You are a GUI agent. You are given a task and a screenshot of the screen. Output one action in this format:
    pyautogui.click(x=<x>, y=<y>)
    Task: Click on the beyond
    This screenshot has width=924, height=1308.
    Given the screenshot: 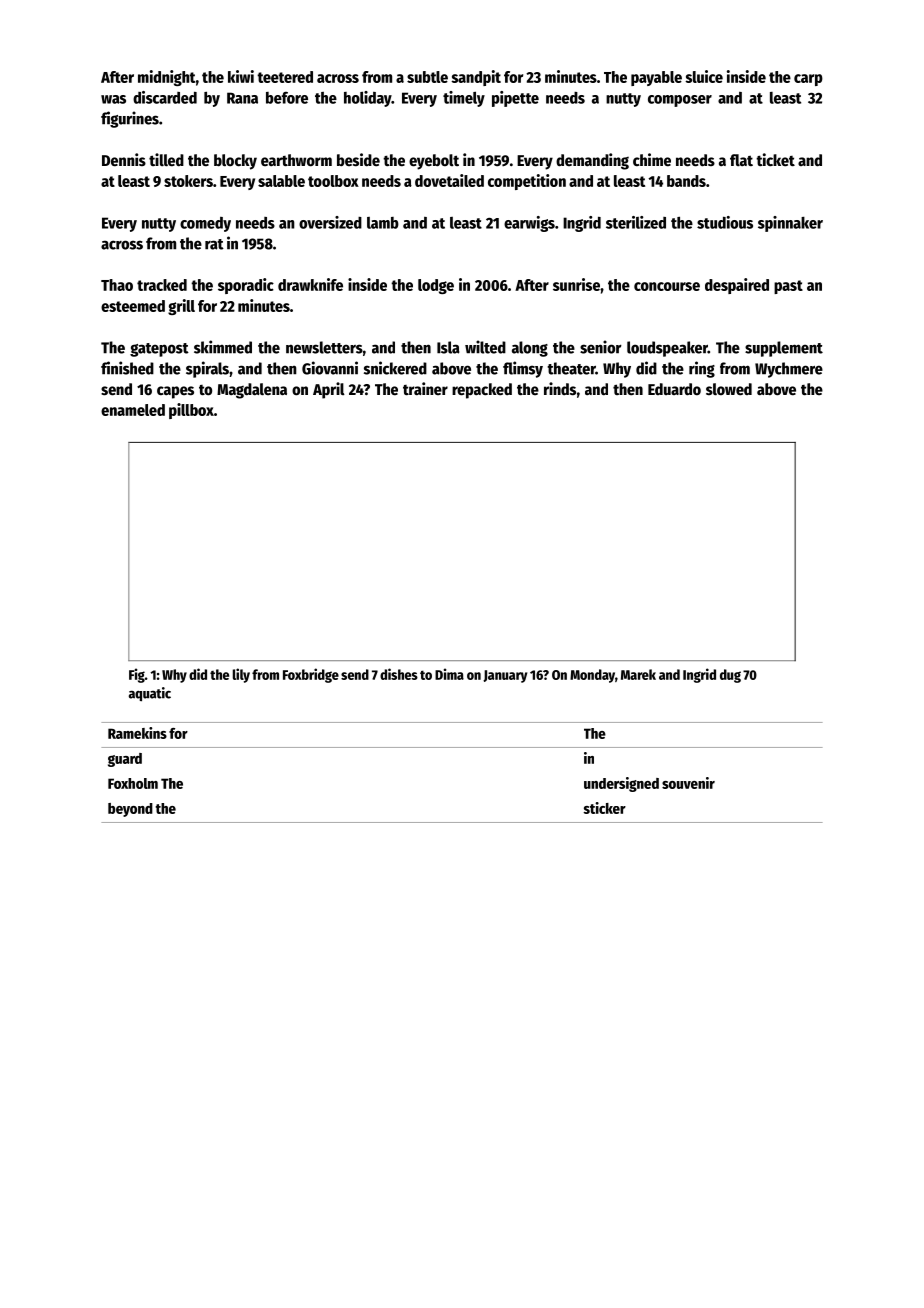 What is the action you would take?
    pyautogui.click(x=130, y=810)
